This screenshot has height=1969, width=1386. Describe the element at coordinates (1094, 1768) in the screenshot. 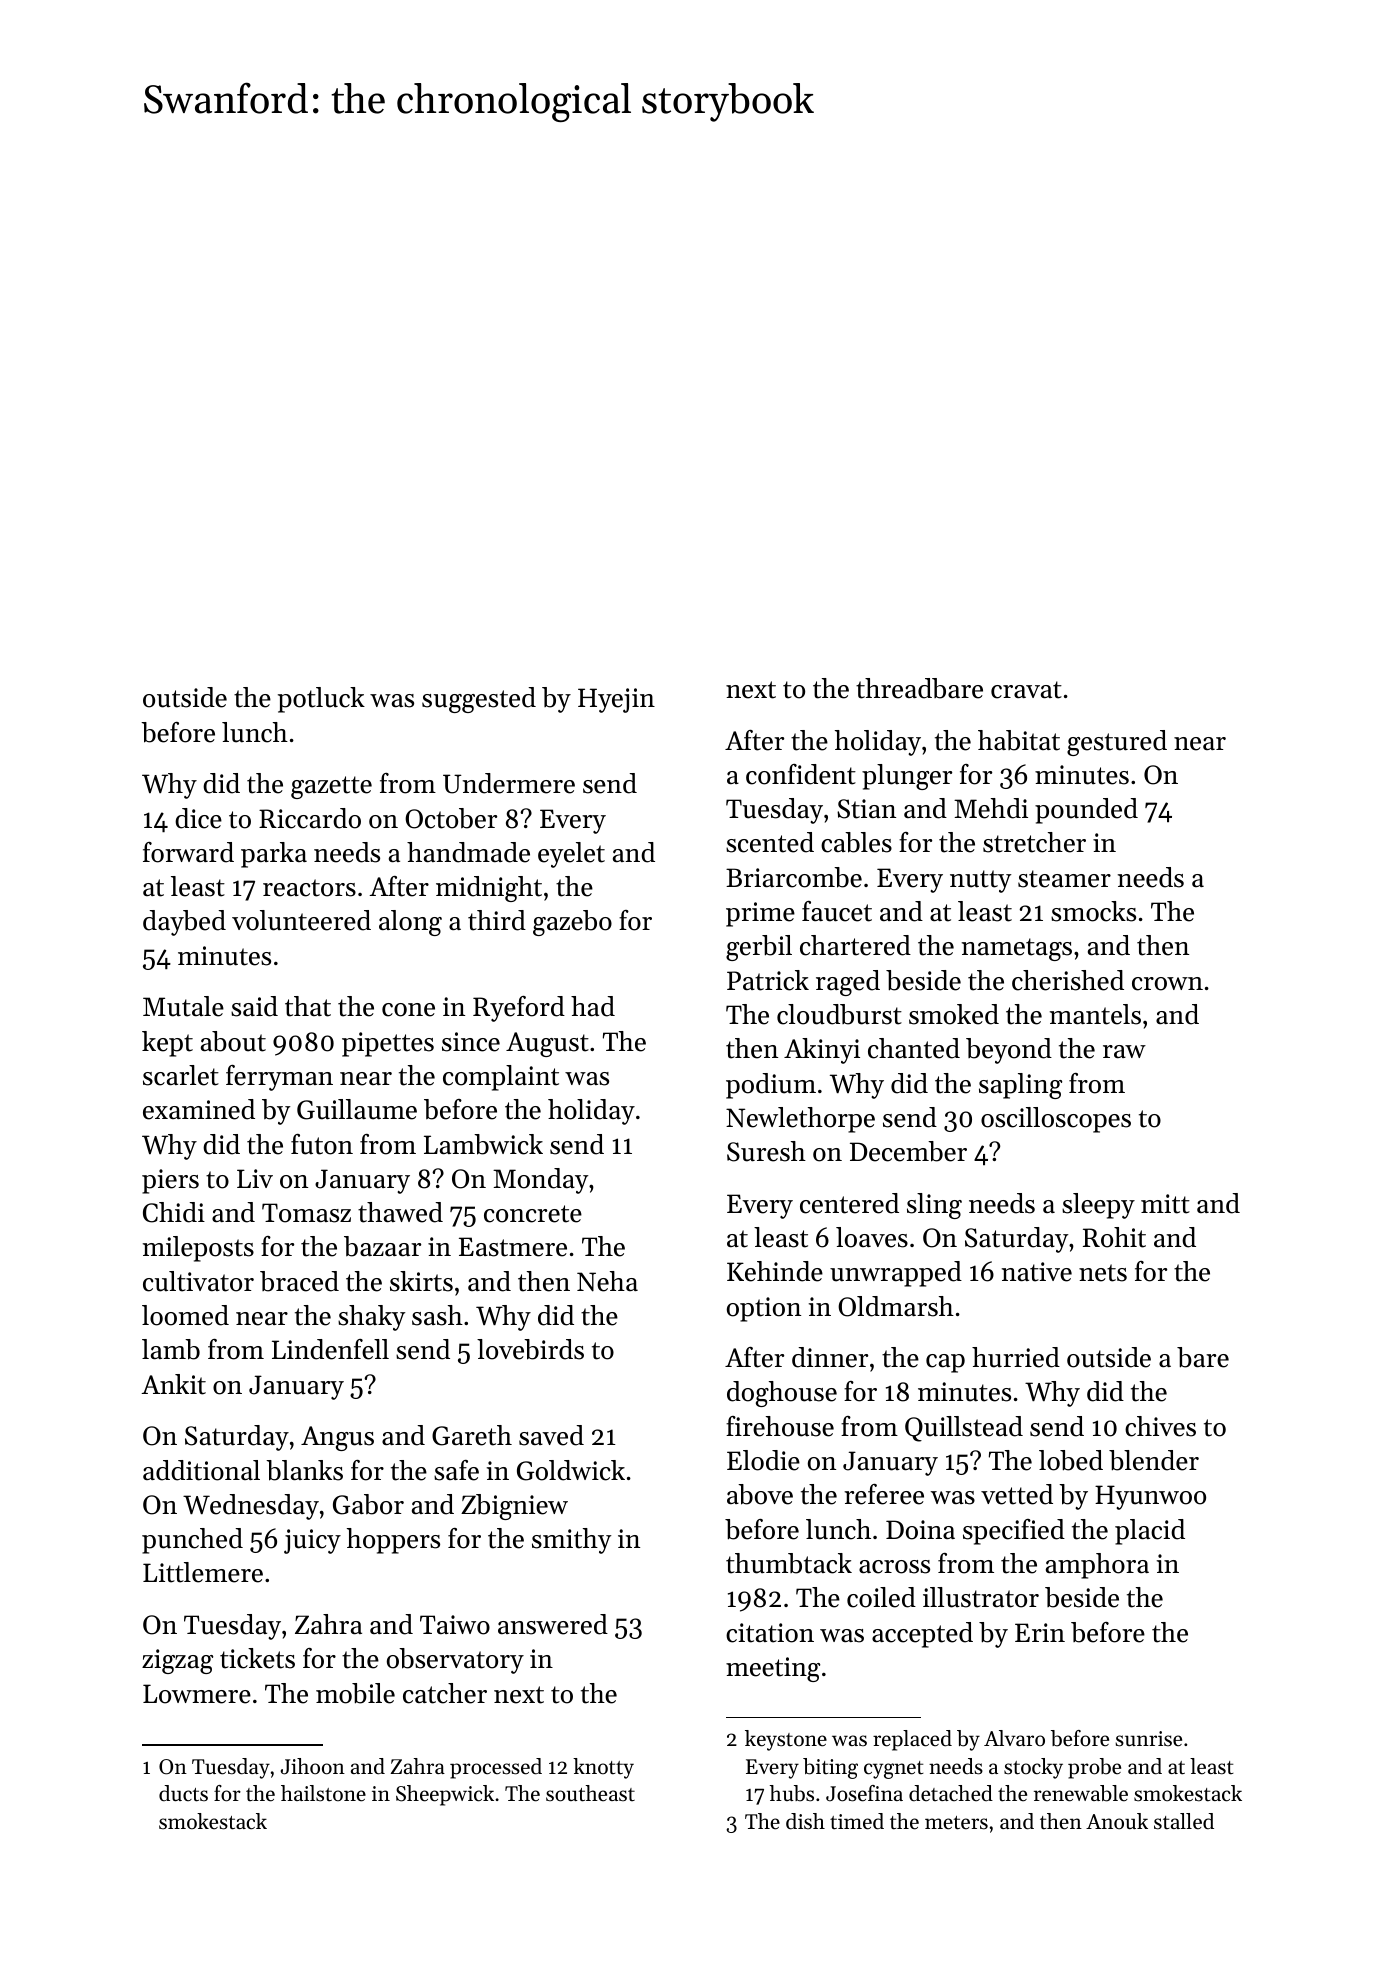

I see `probe` at that location.
